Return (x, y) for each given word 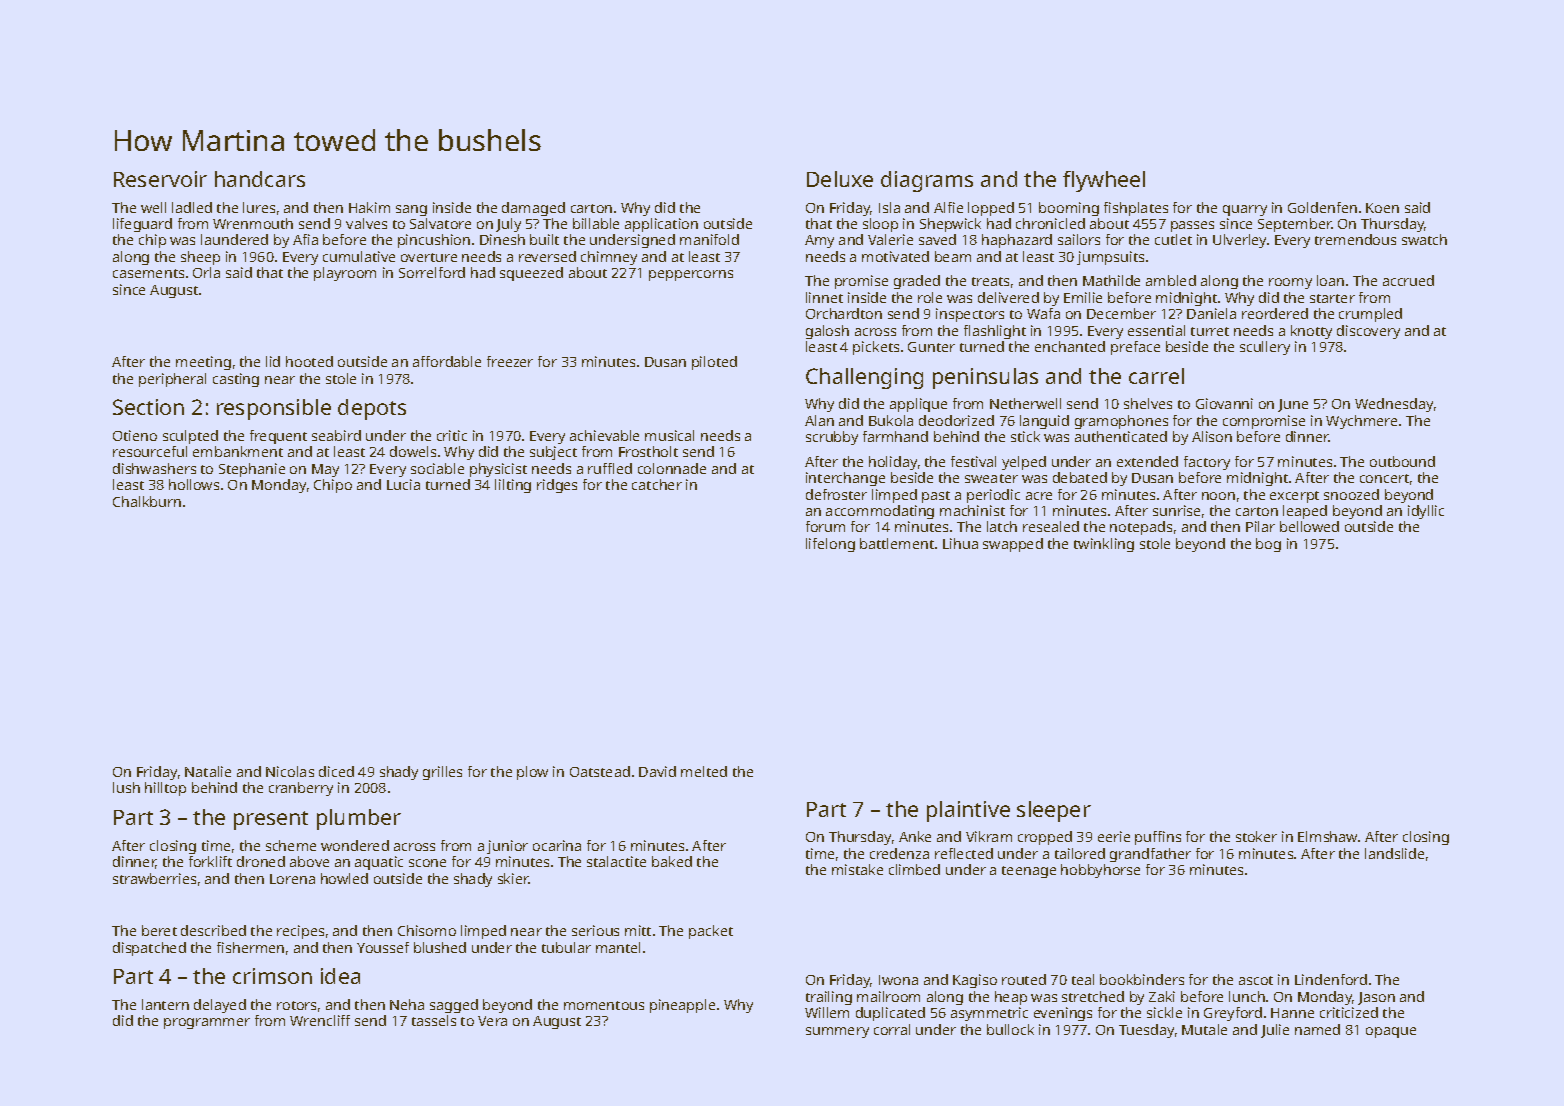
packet (711, 932)
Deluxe (840, 179)
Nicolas (290, 771)
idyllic (1426, 512)
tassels (434, 1020)
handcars (260, 179)
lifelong (830, 545)
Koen (1382, 208)
